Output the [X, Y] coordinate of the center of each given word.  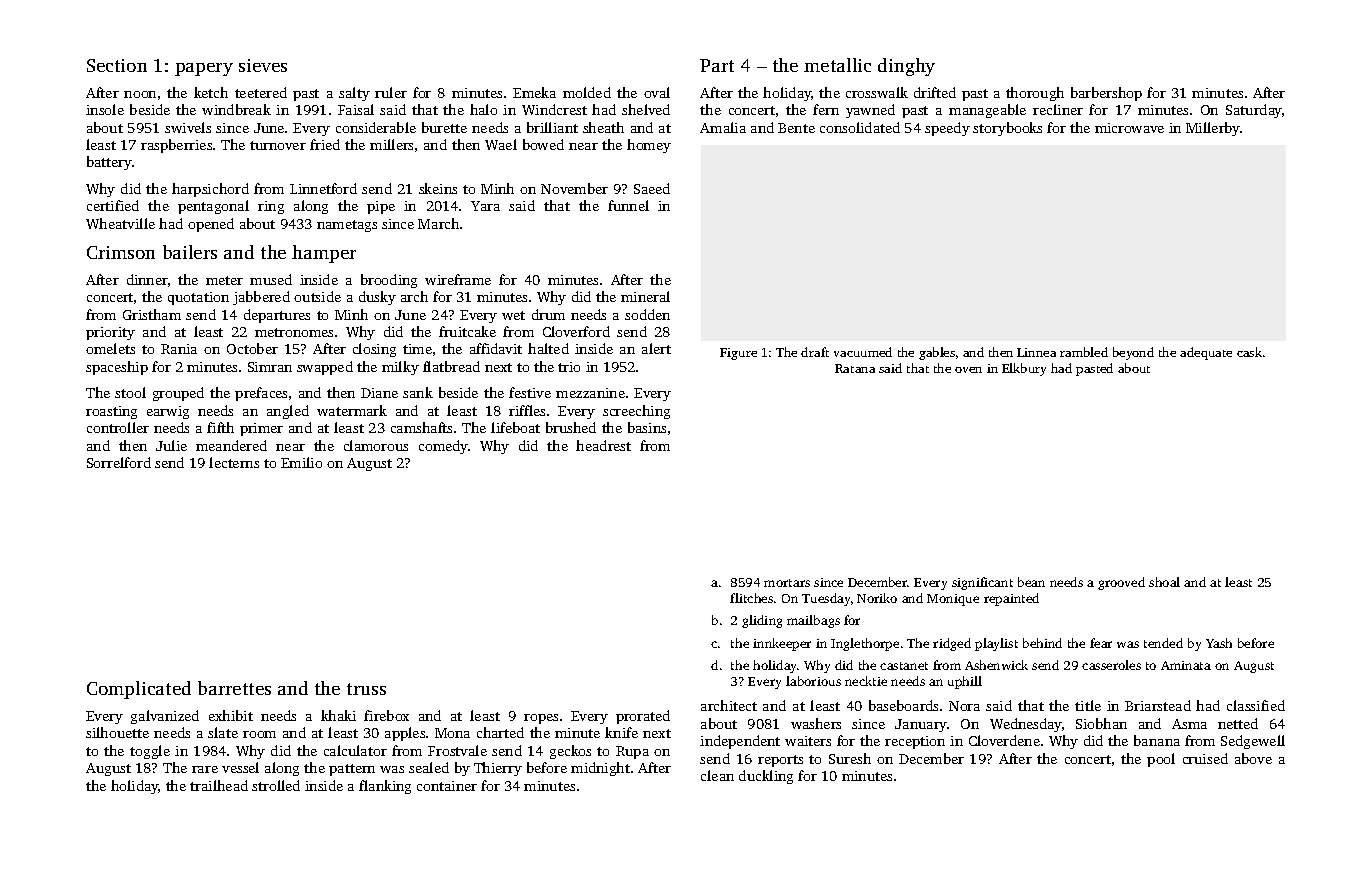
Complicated [139, 690]
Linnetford [323, 188]
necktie [866, 681]
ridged [952, 644]
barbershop [1106, 94]
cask [1249, 352]
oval [657, 92]
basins [647, 427]
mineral [645, 296]
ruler [391, 92]
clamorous [376, 445]
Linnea [1036, 352]
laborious [813, 681]
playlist [996, 644]
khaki [338, 715]
